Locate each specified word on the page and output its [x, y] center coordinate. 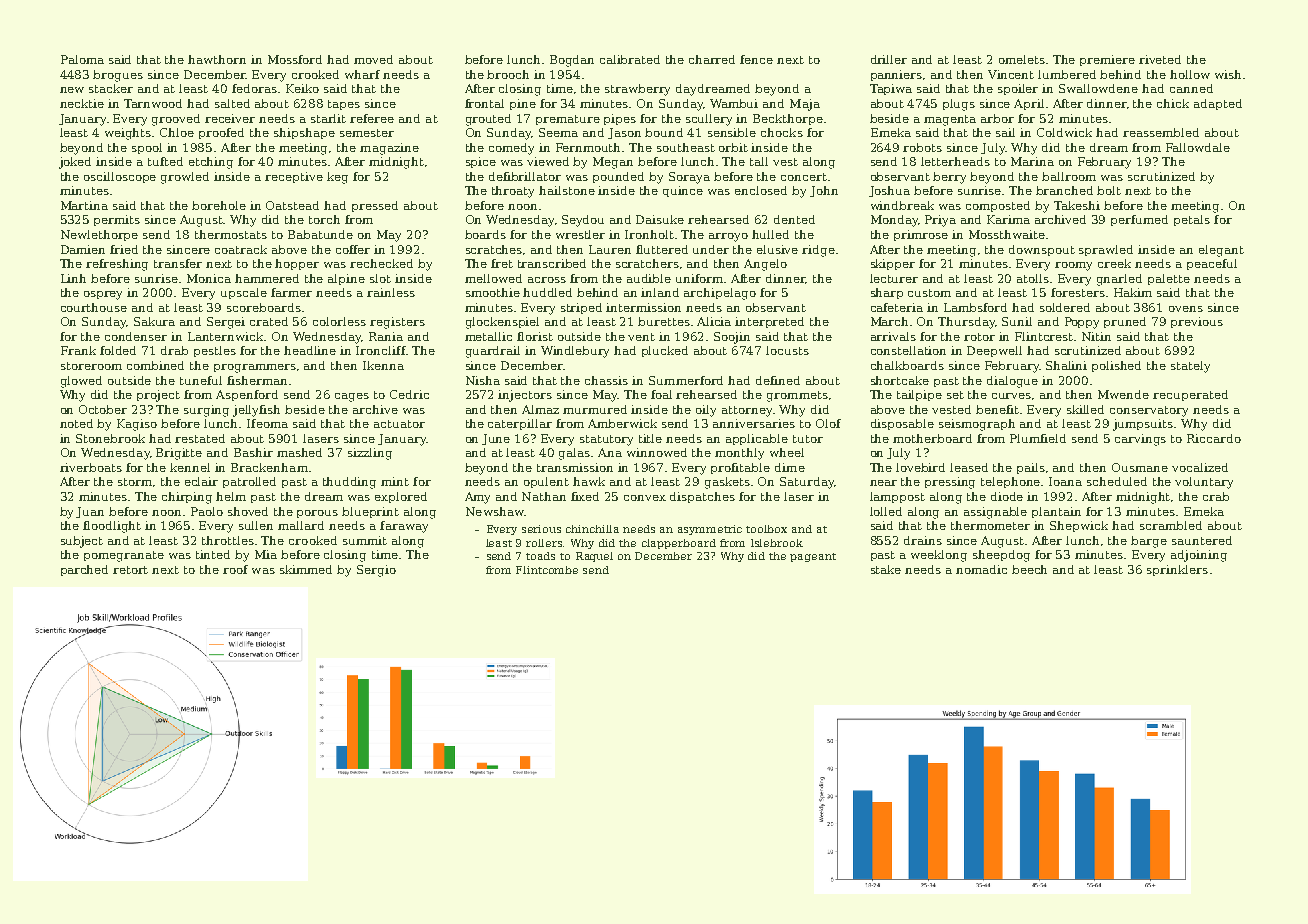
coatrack [241, 249]
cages [352, 397]
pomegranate [124, 556]
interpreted [769, 322]
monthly [739, 454]
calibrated [630, 59]
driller [889, 59]
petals [1192, 220]
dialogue [1012, 382]
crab [1216, 496]
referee [372, 118]
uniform [699, 278]
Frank [78, 350]
